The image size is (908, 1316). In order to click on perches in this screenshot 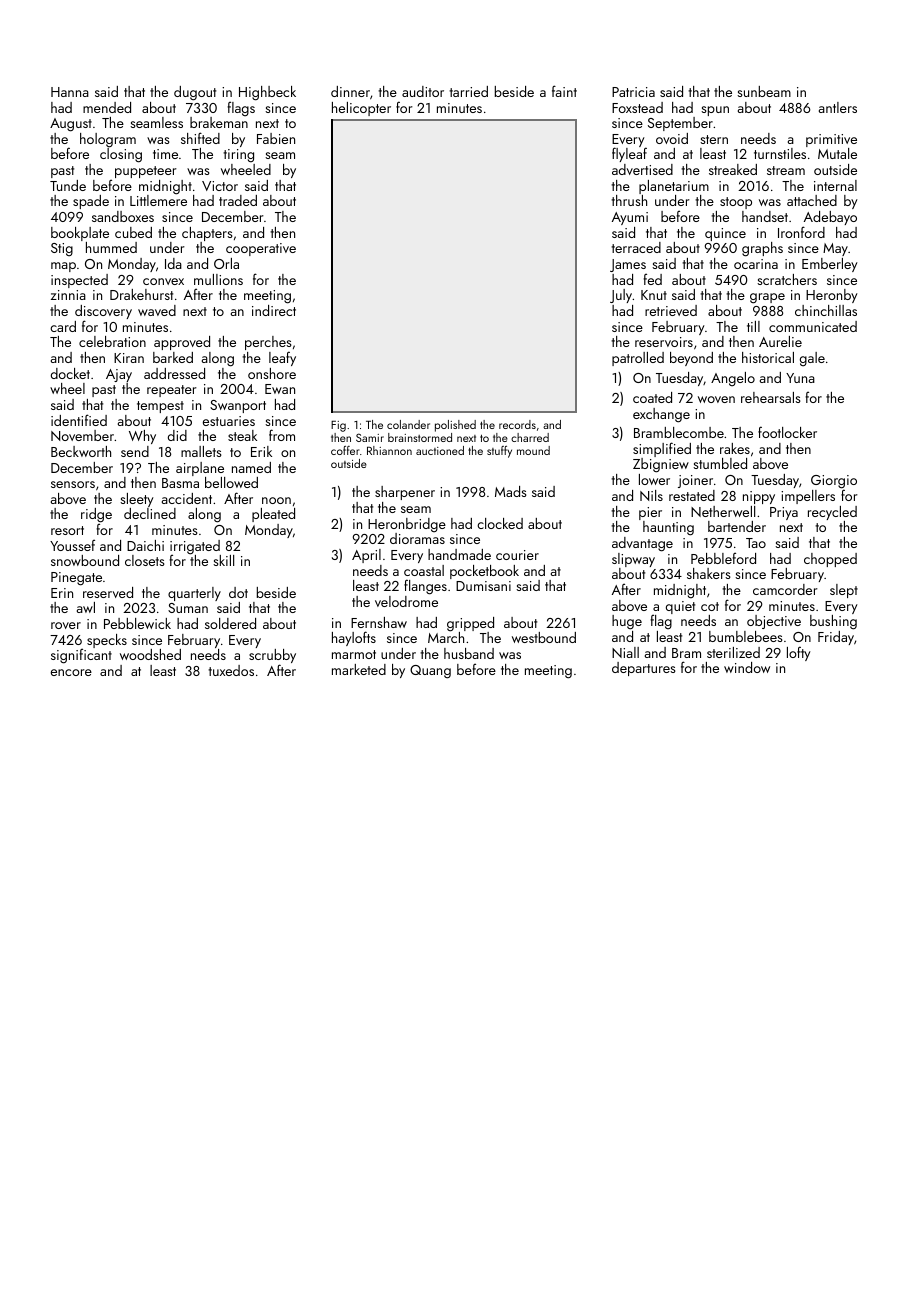, I will do `click(268, 344)`.
